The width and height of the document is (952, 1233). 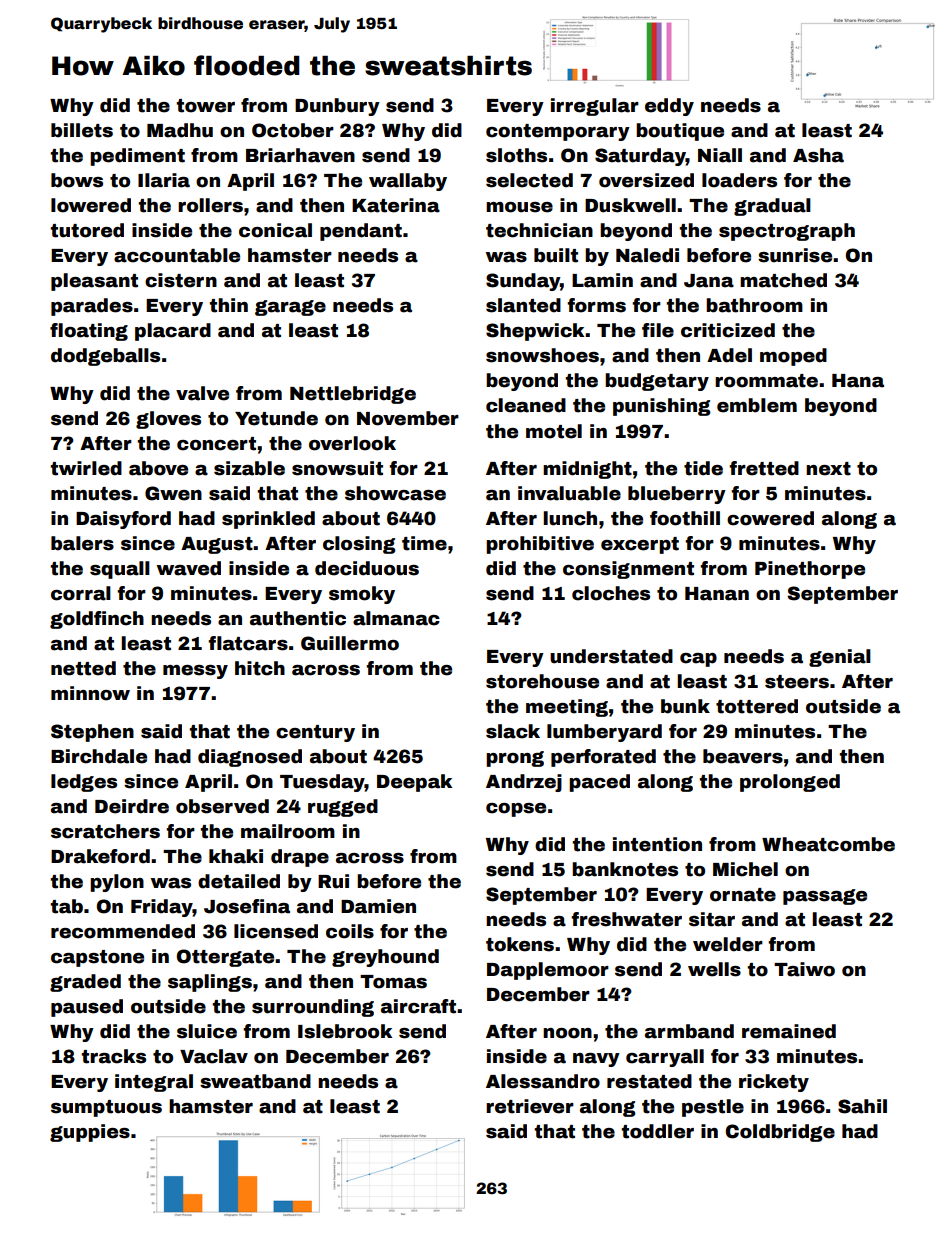 What do you see at coordinates (669, 107) in the document?
I see `eddy` at bounding box center [669, 107].
